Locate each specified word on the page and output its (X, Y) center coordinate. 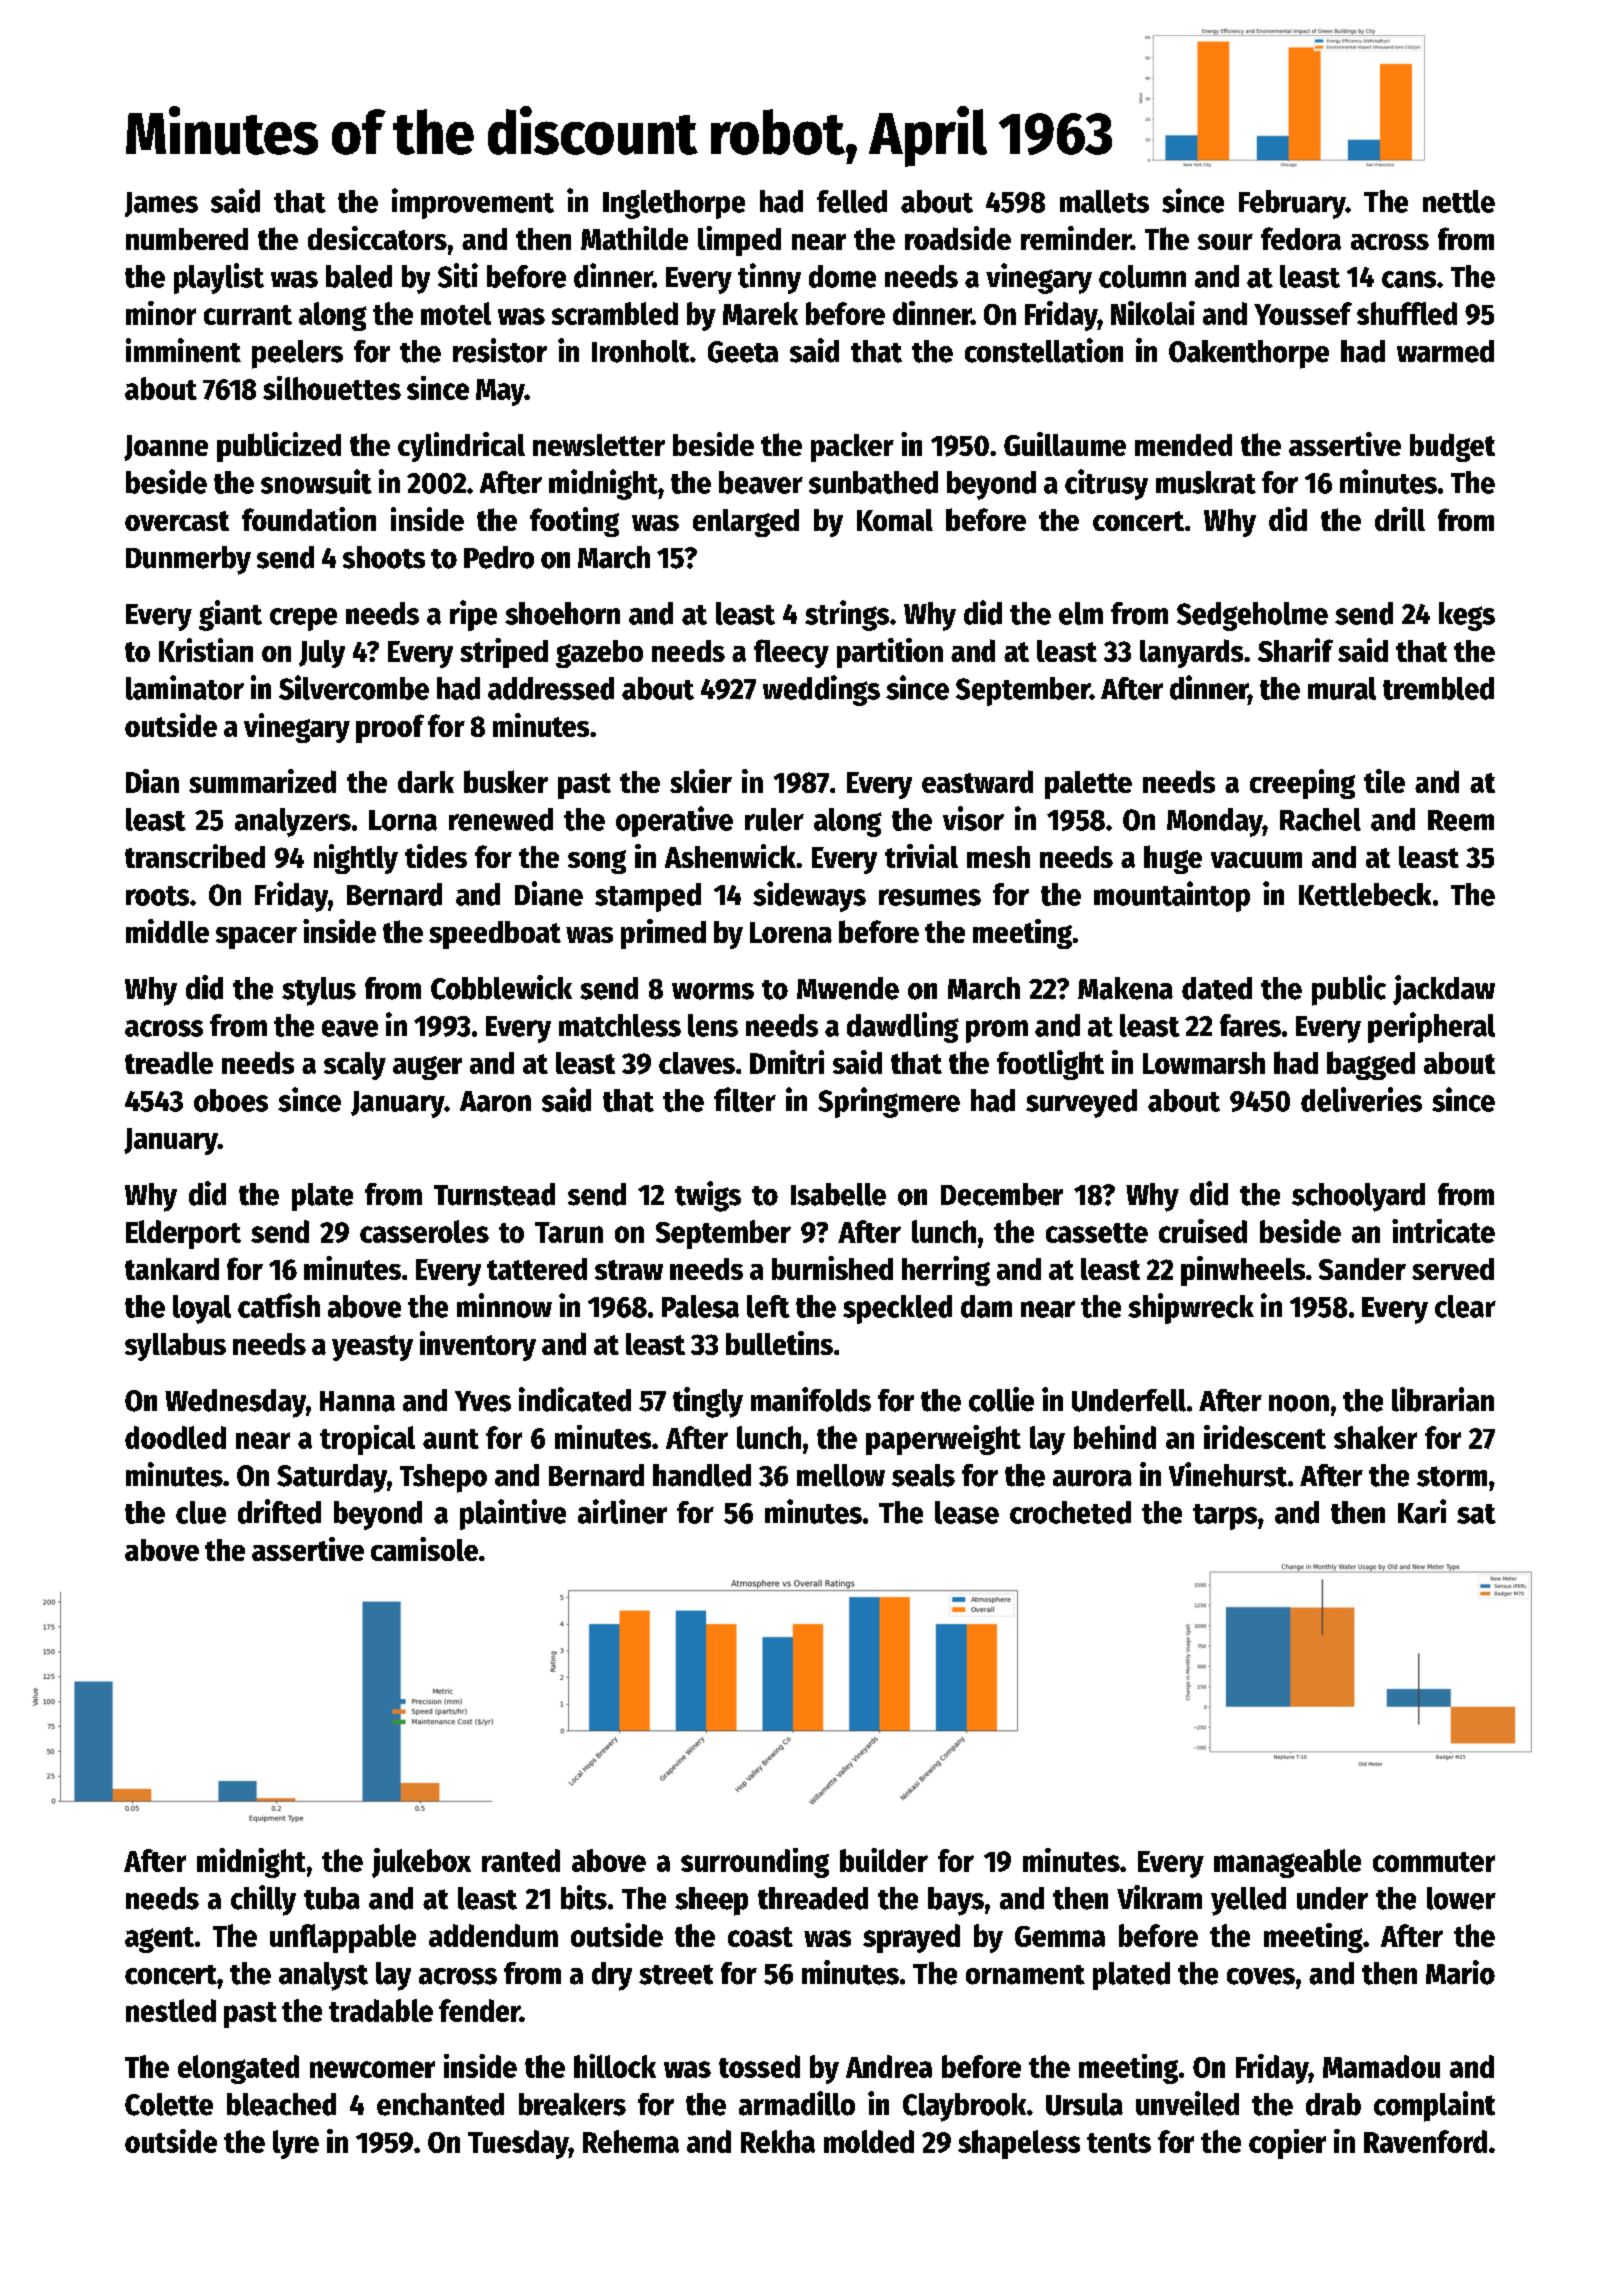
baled (359, 276)
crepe (303, 619)
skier (701, 781)
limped (739, 241)
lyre (296, 2144)
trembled (1438, 688)
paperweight (943, 1440)
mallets (1104, 201)
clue (201, 1512)
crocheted (1070, 1512)
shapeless (1019, 2144)
